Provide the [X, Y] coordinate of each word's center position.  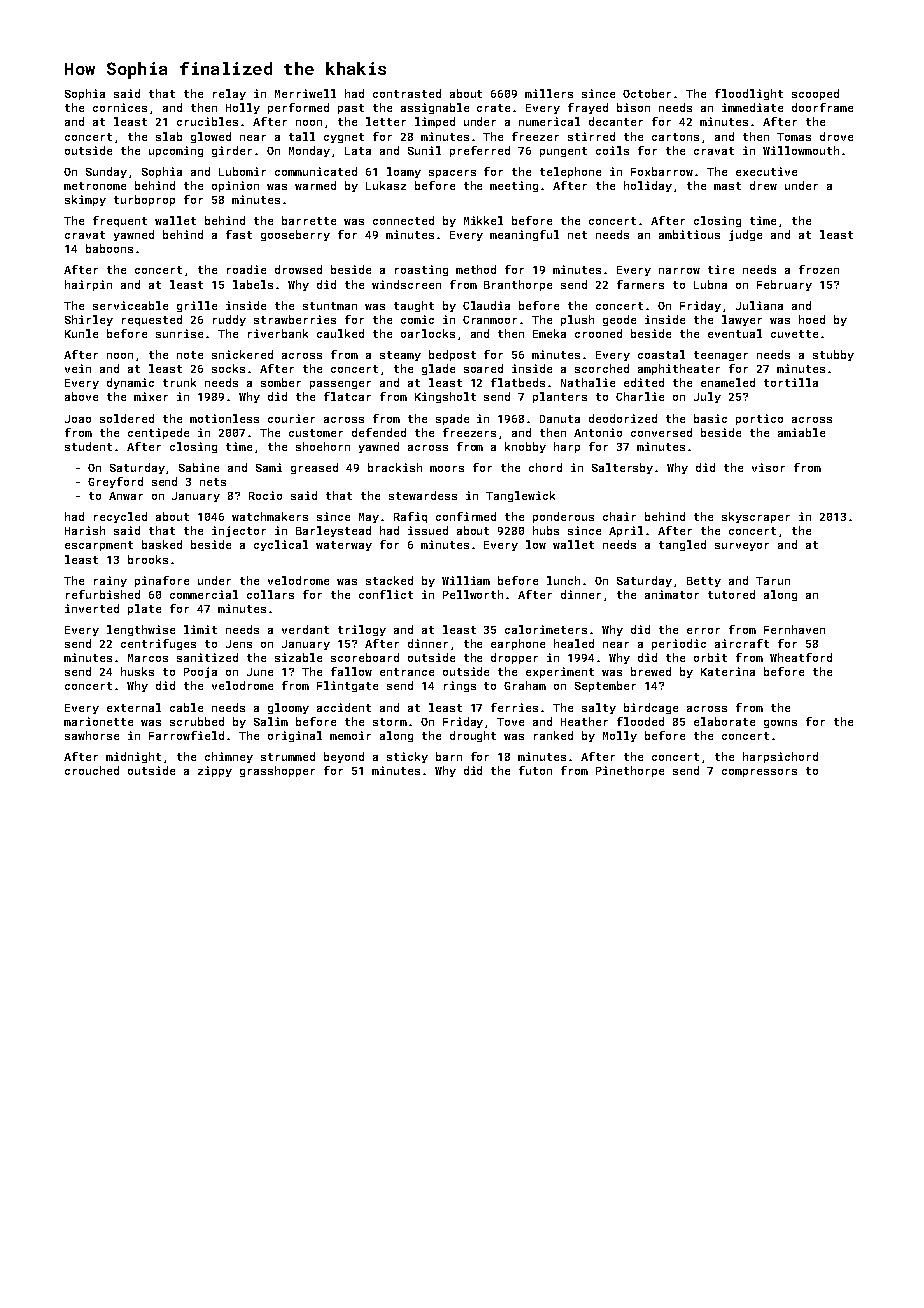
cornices [120, 107]
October [647, 93]
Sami [269, 467]
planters [560, 397]
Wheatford [801, 657]
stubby [833, 355]
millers [549, 93]
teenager [721, 356]
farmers [640, 284]
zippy [215, 771]
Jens [239, 644]
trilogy [362, 630]
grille [197, 306]
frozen [819, 269]
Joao [78, 419]
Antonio [598, 432]
